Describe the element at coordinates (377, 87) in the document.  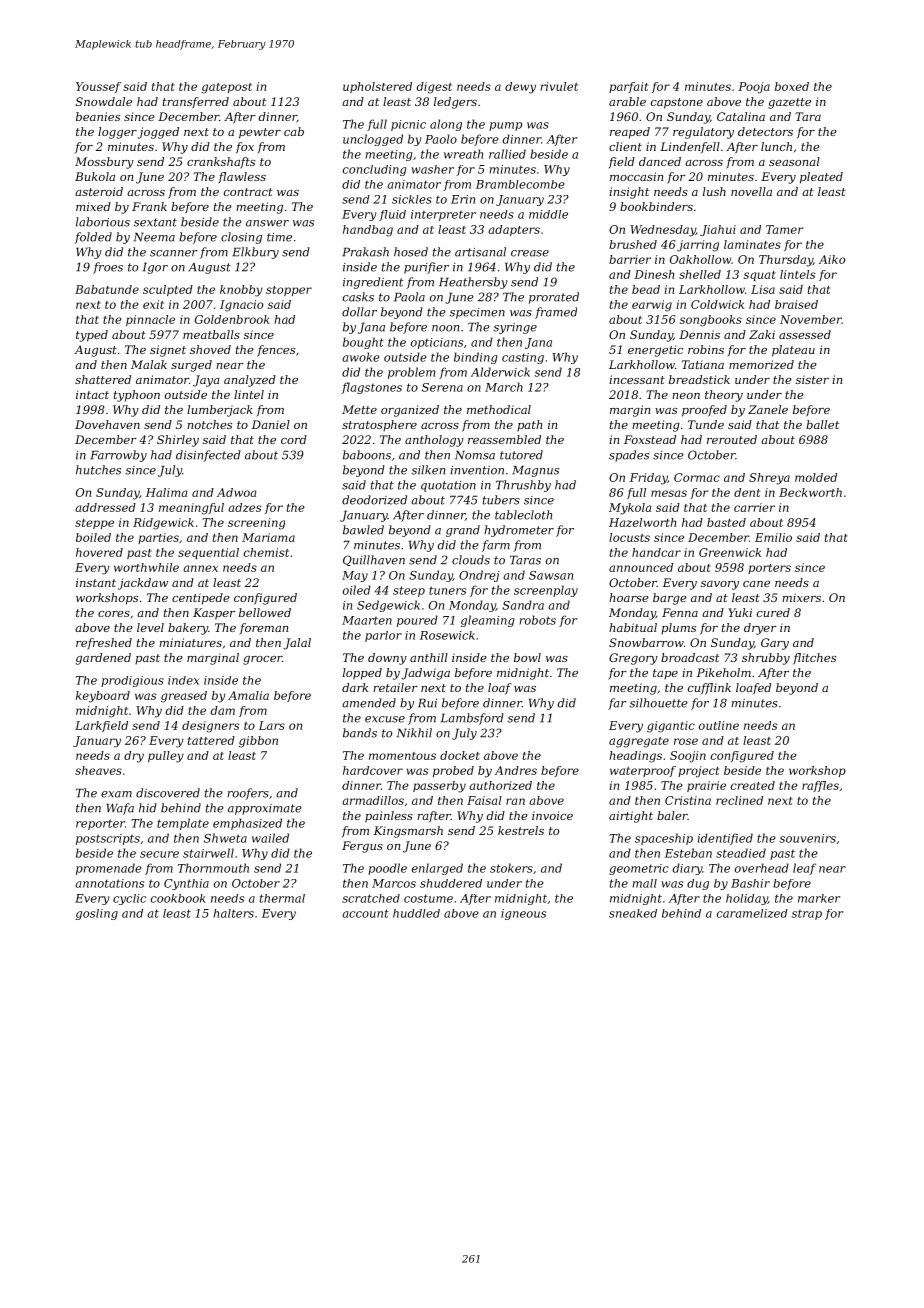
I see `upholstered` at that location.
